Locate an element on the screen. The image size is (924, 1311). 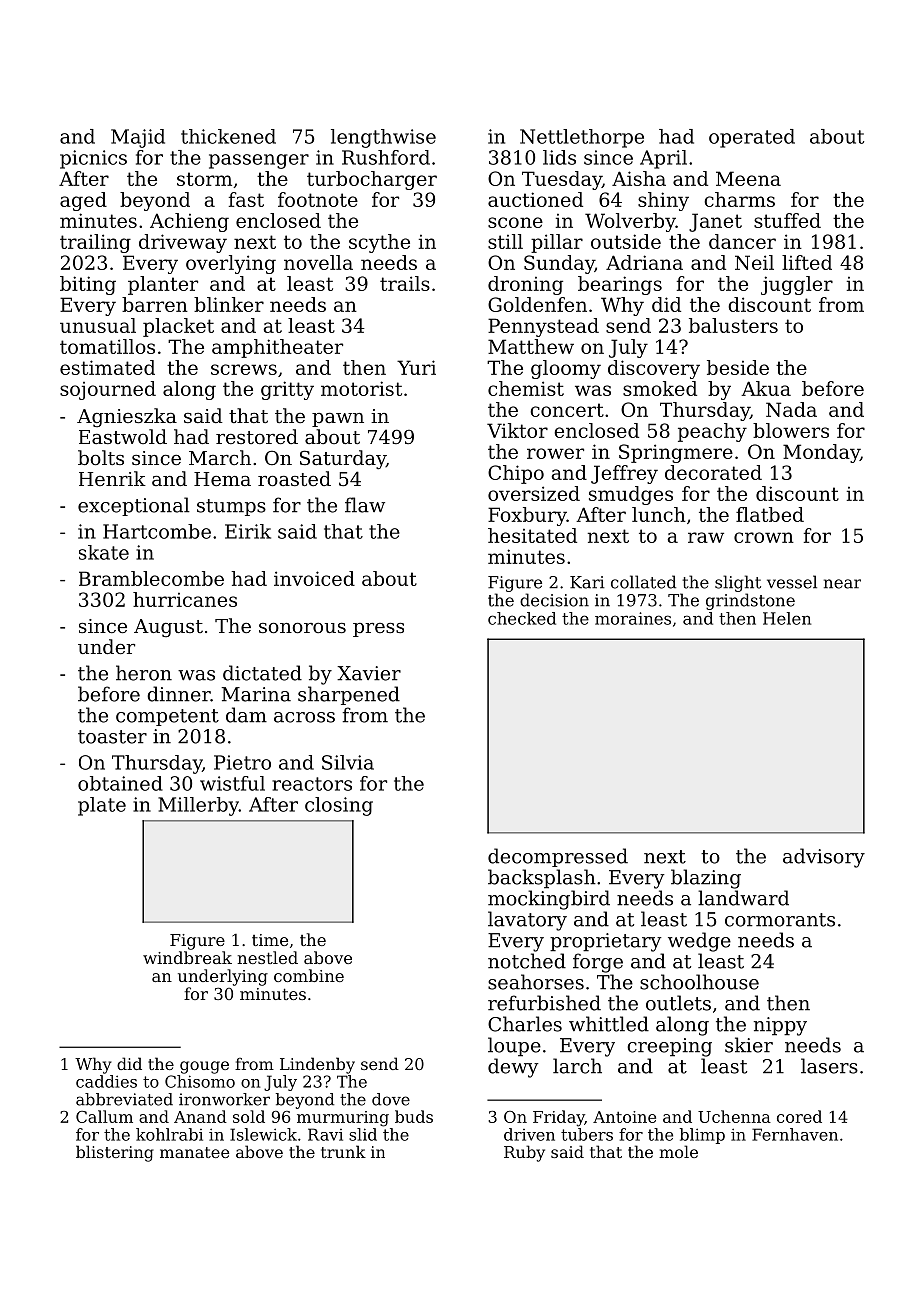
operated is located at coordinates (752, 138).
